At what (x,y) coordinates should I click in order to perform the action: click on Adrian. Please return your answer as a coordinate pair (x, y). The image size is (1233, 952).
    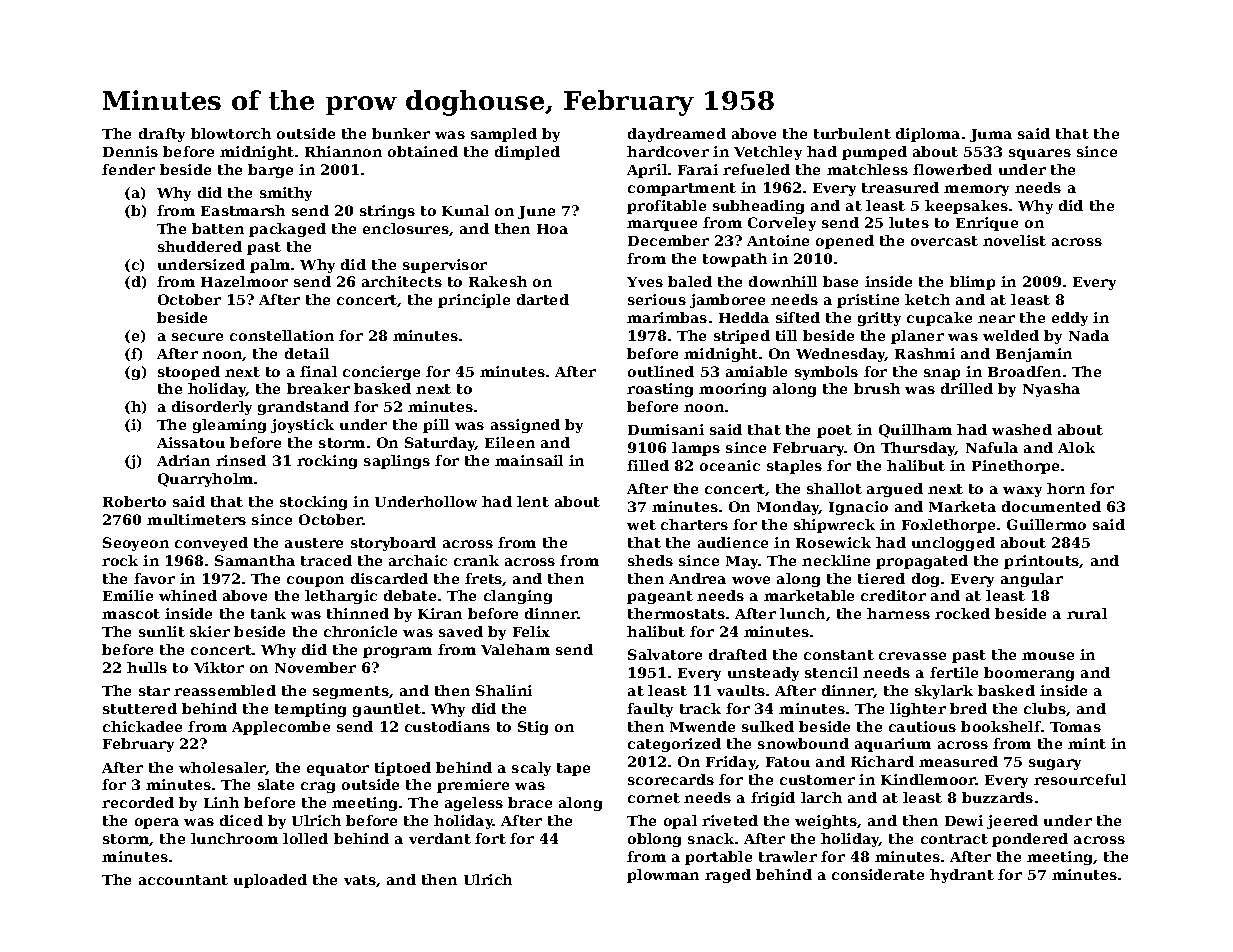
    Looking at the image, I should click on (183, 460).
